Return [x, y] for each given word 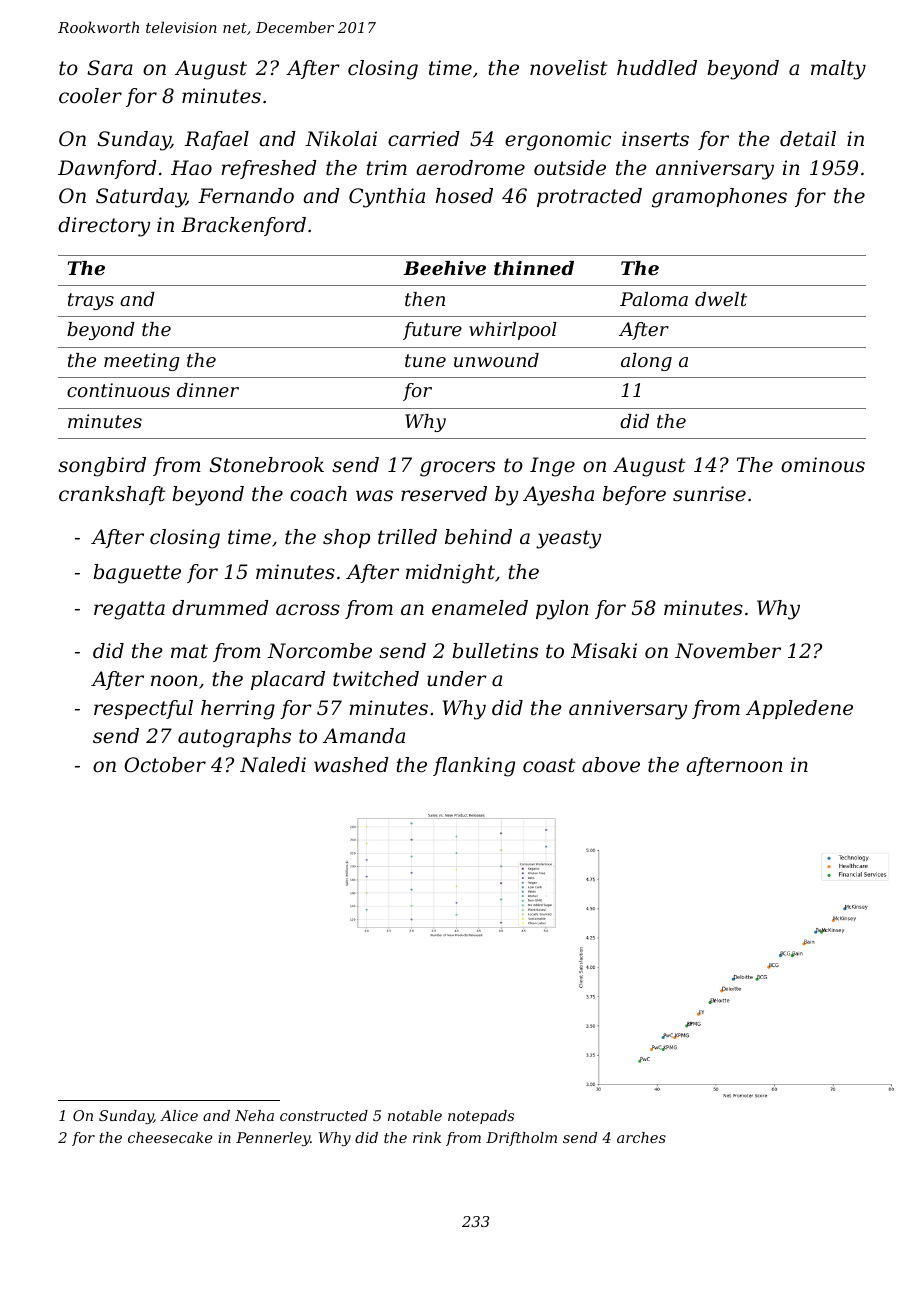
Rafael [217, 140]
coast [549, 765]
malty [838, 70]
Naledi [273, 765]
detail [808, 139]
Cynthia [387, 198]
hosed [464, 196]
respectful [143, 709]
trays [91, 301]
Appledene [799, 709]
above [611, 765]
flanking [474, 767]
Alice [179, 1115]
